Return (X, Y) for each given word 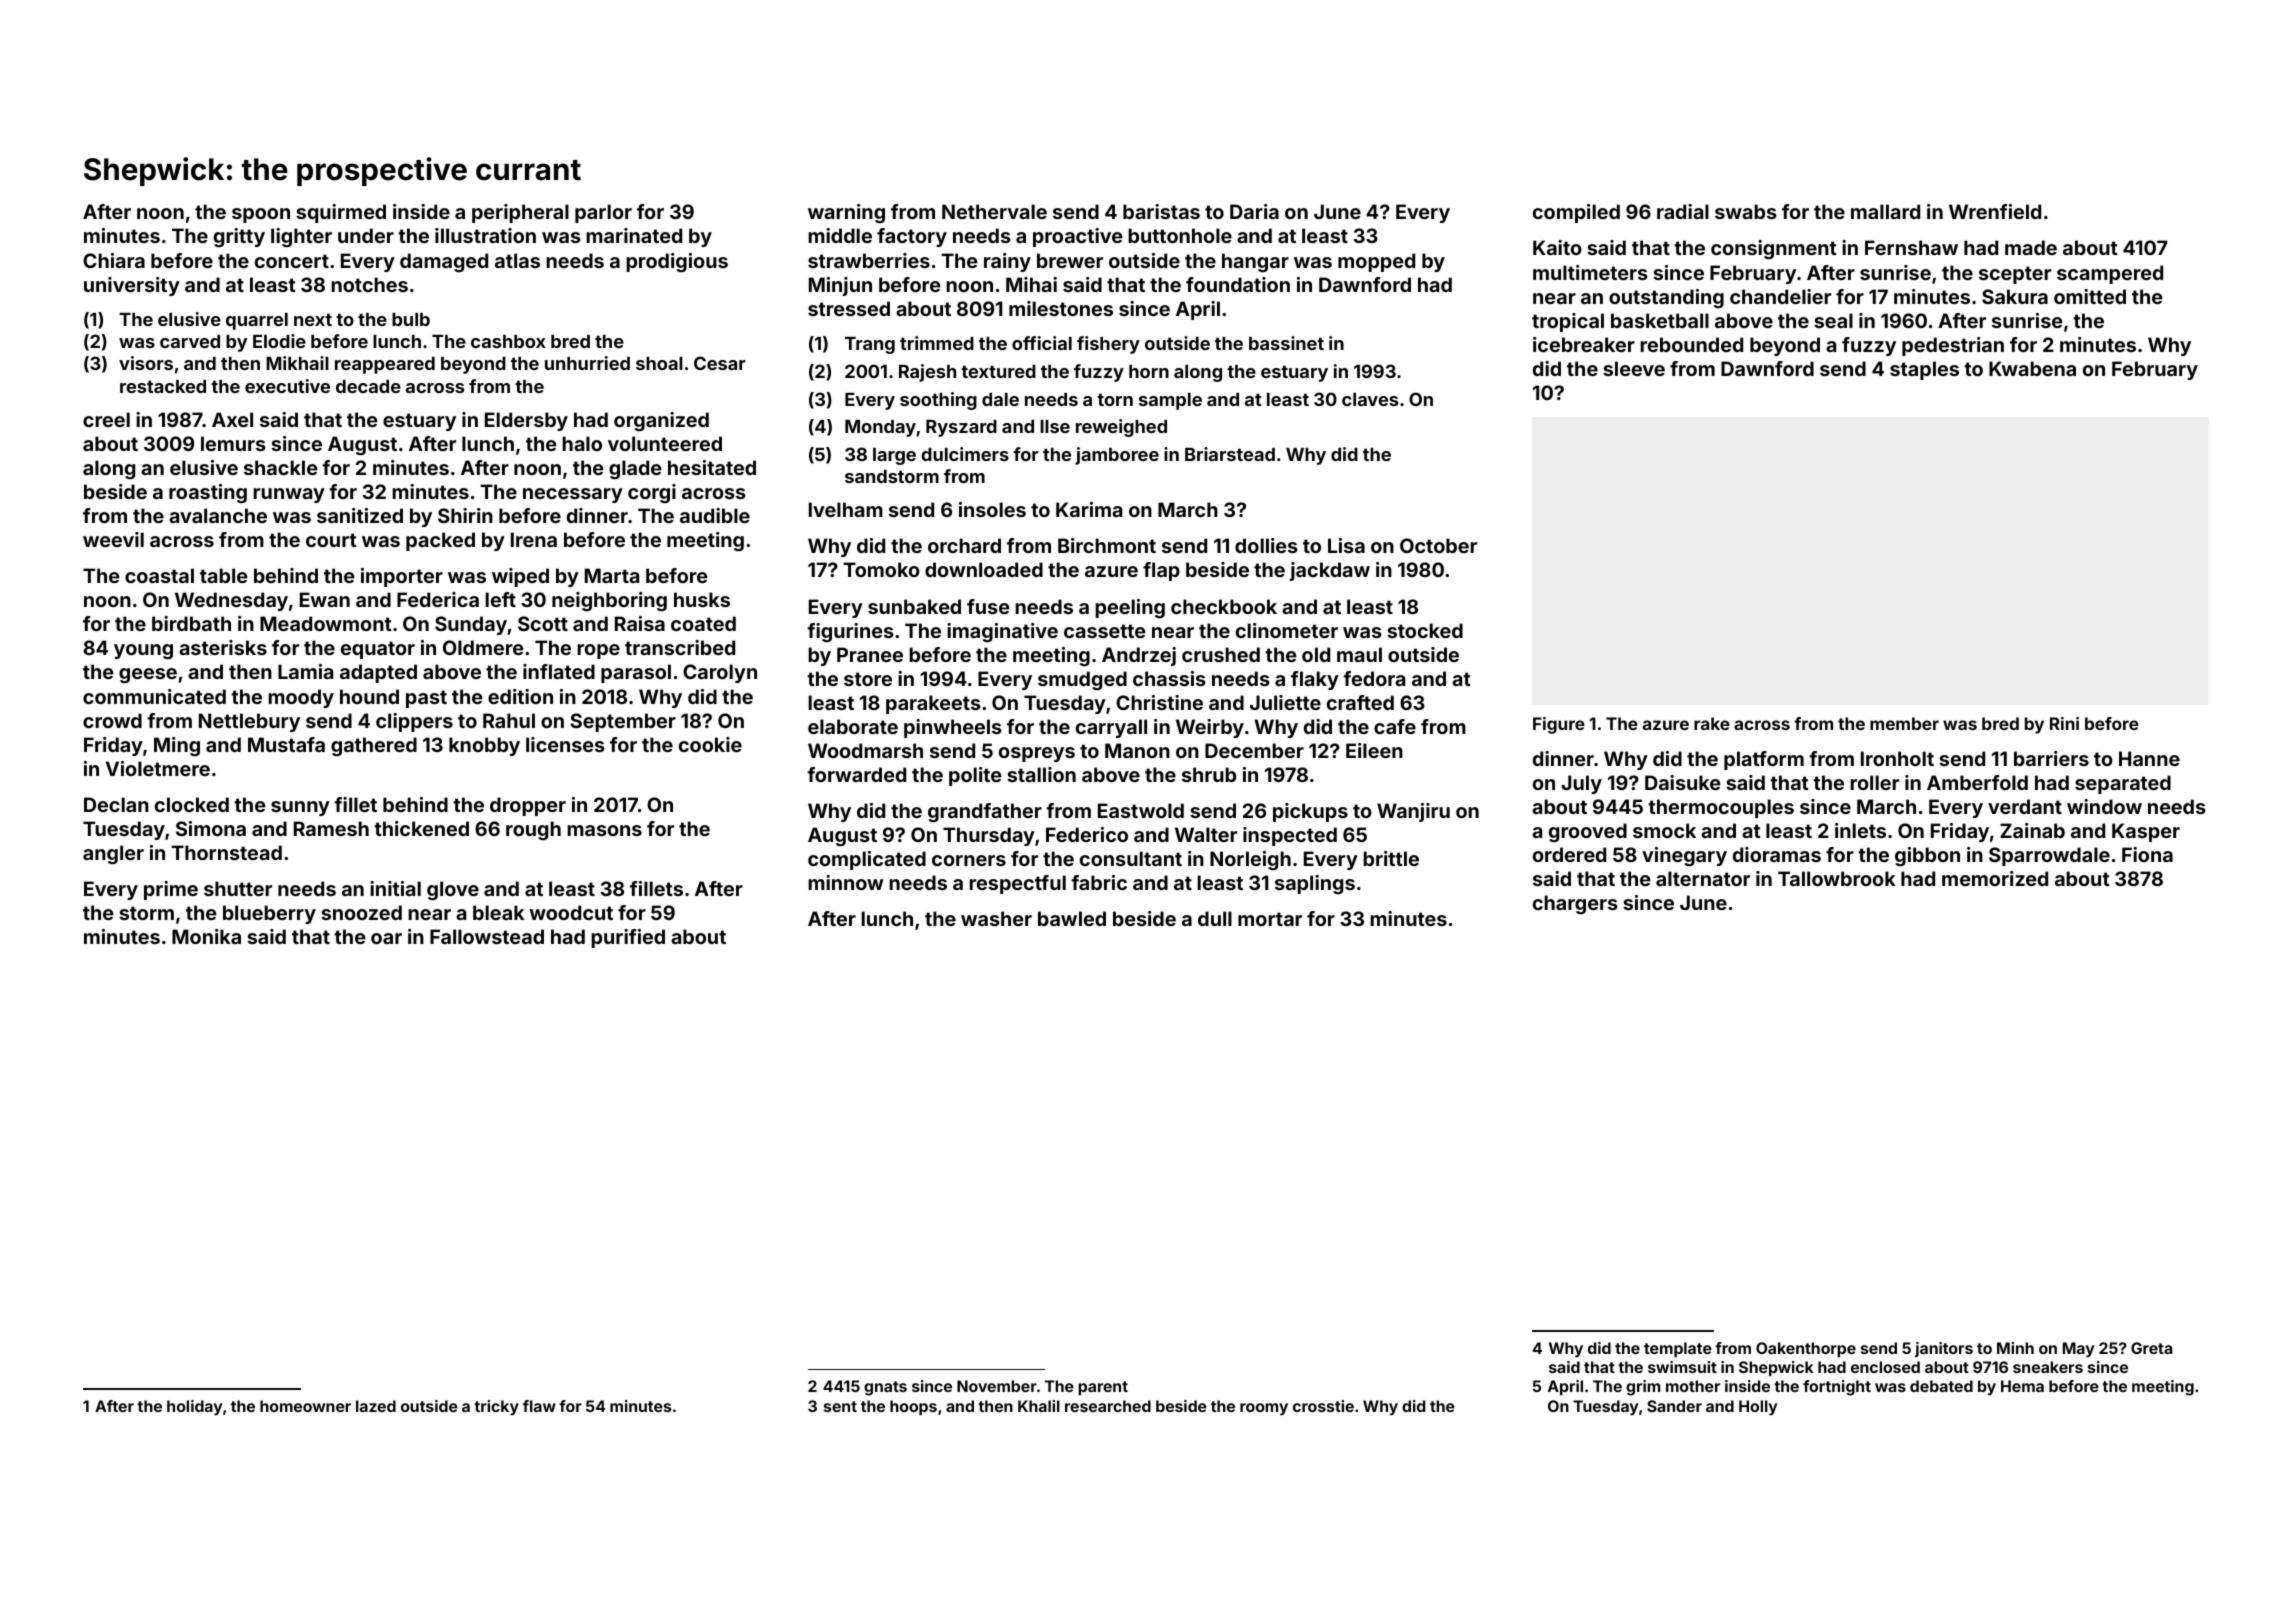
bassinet (1286, 343)
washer (996, 918)
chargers (1575, 904)
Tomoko (881, 569)
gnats (885, 1388)
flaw (539, 1406)
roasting (208, 493)
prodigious (677, 262)
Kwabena (2032, 368)
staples (1924, 370)
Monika (206, 936)
